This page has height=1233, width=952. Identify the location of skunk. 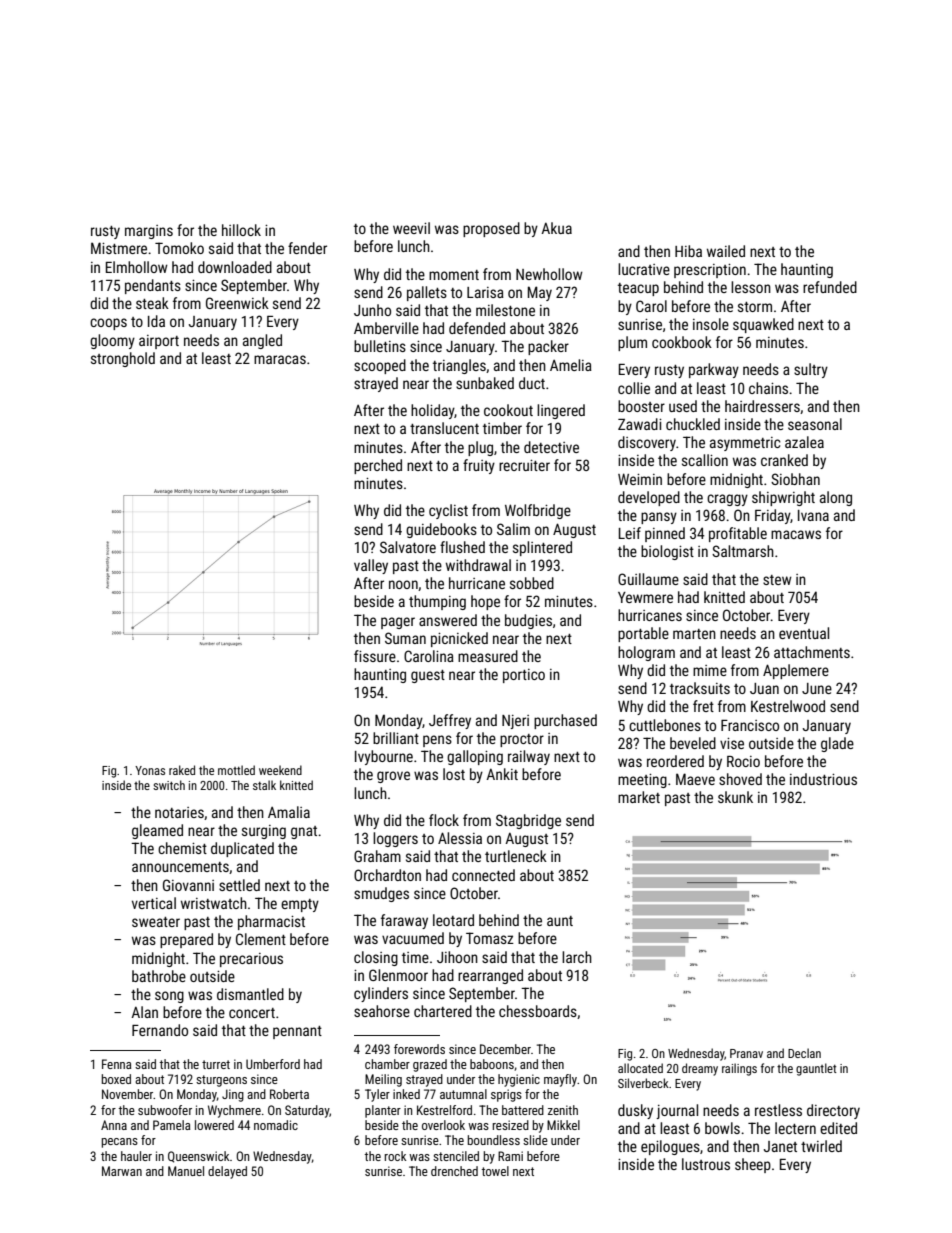
(735, 797).
